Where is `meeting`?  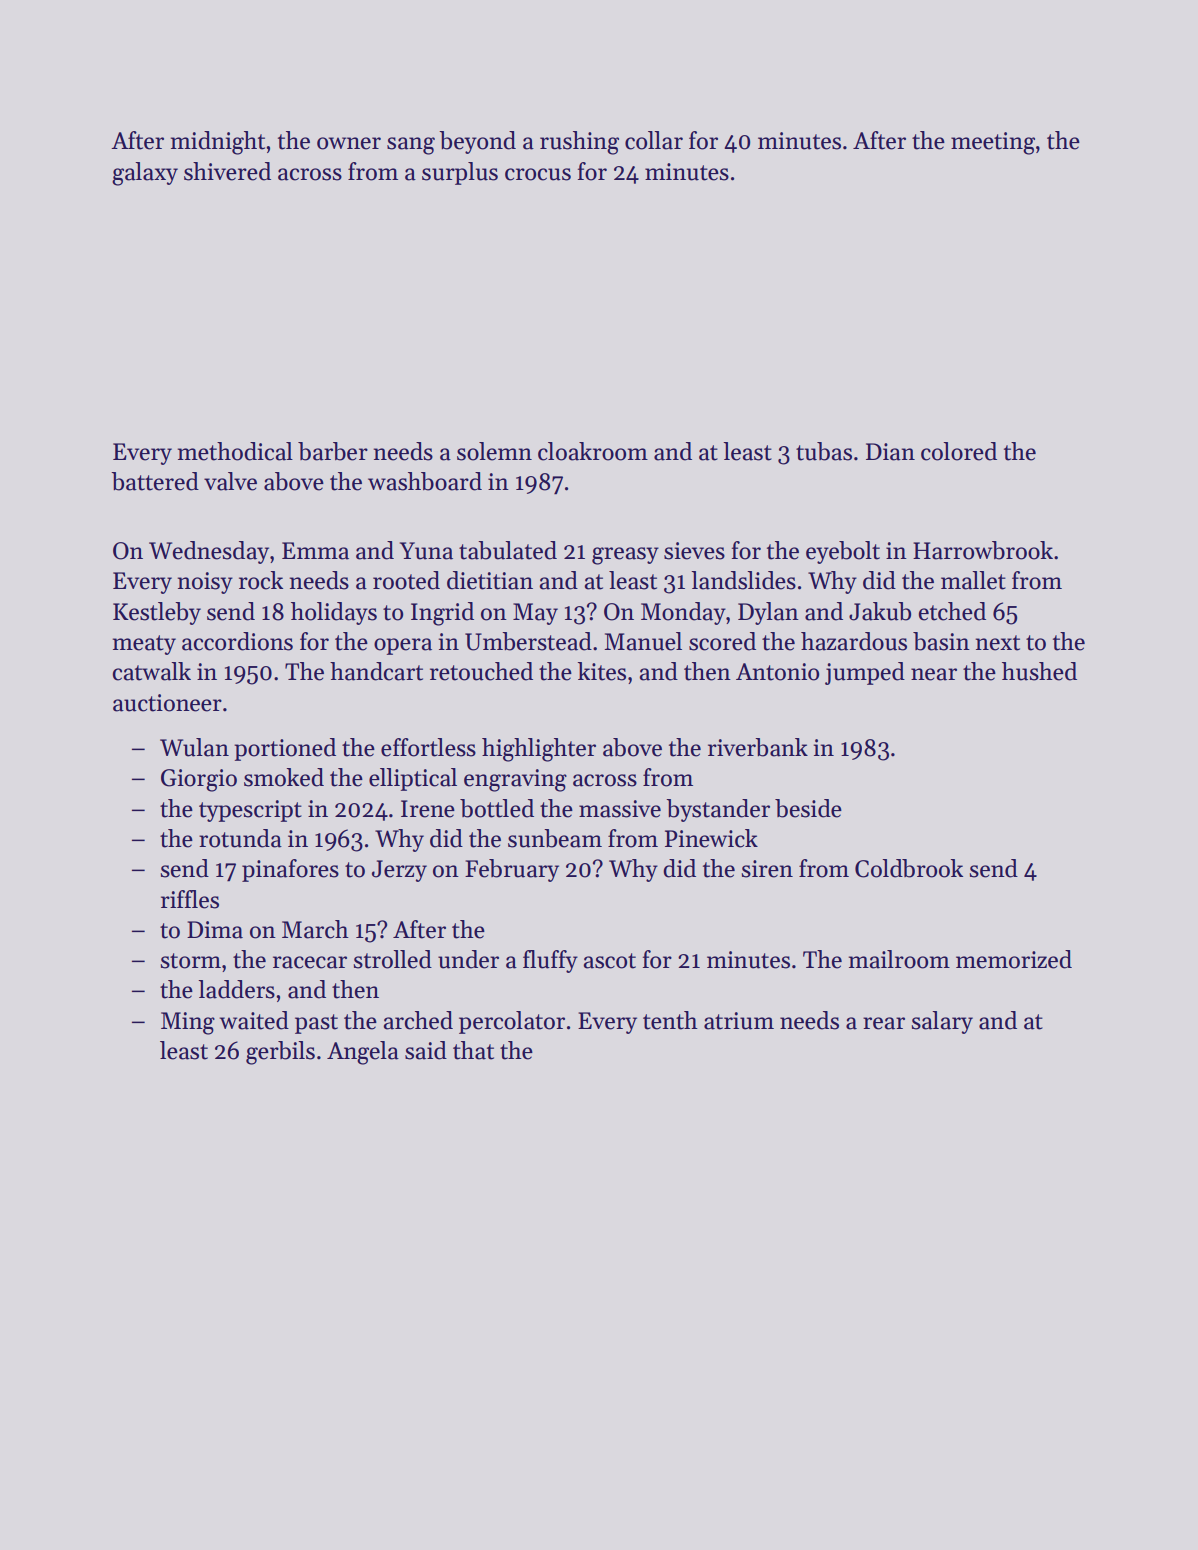 meeting is located at coordinates (993, 143).
